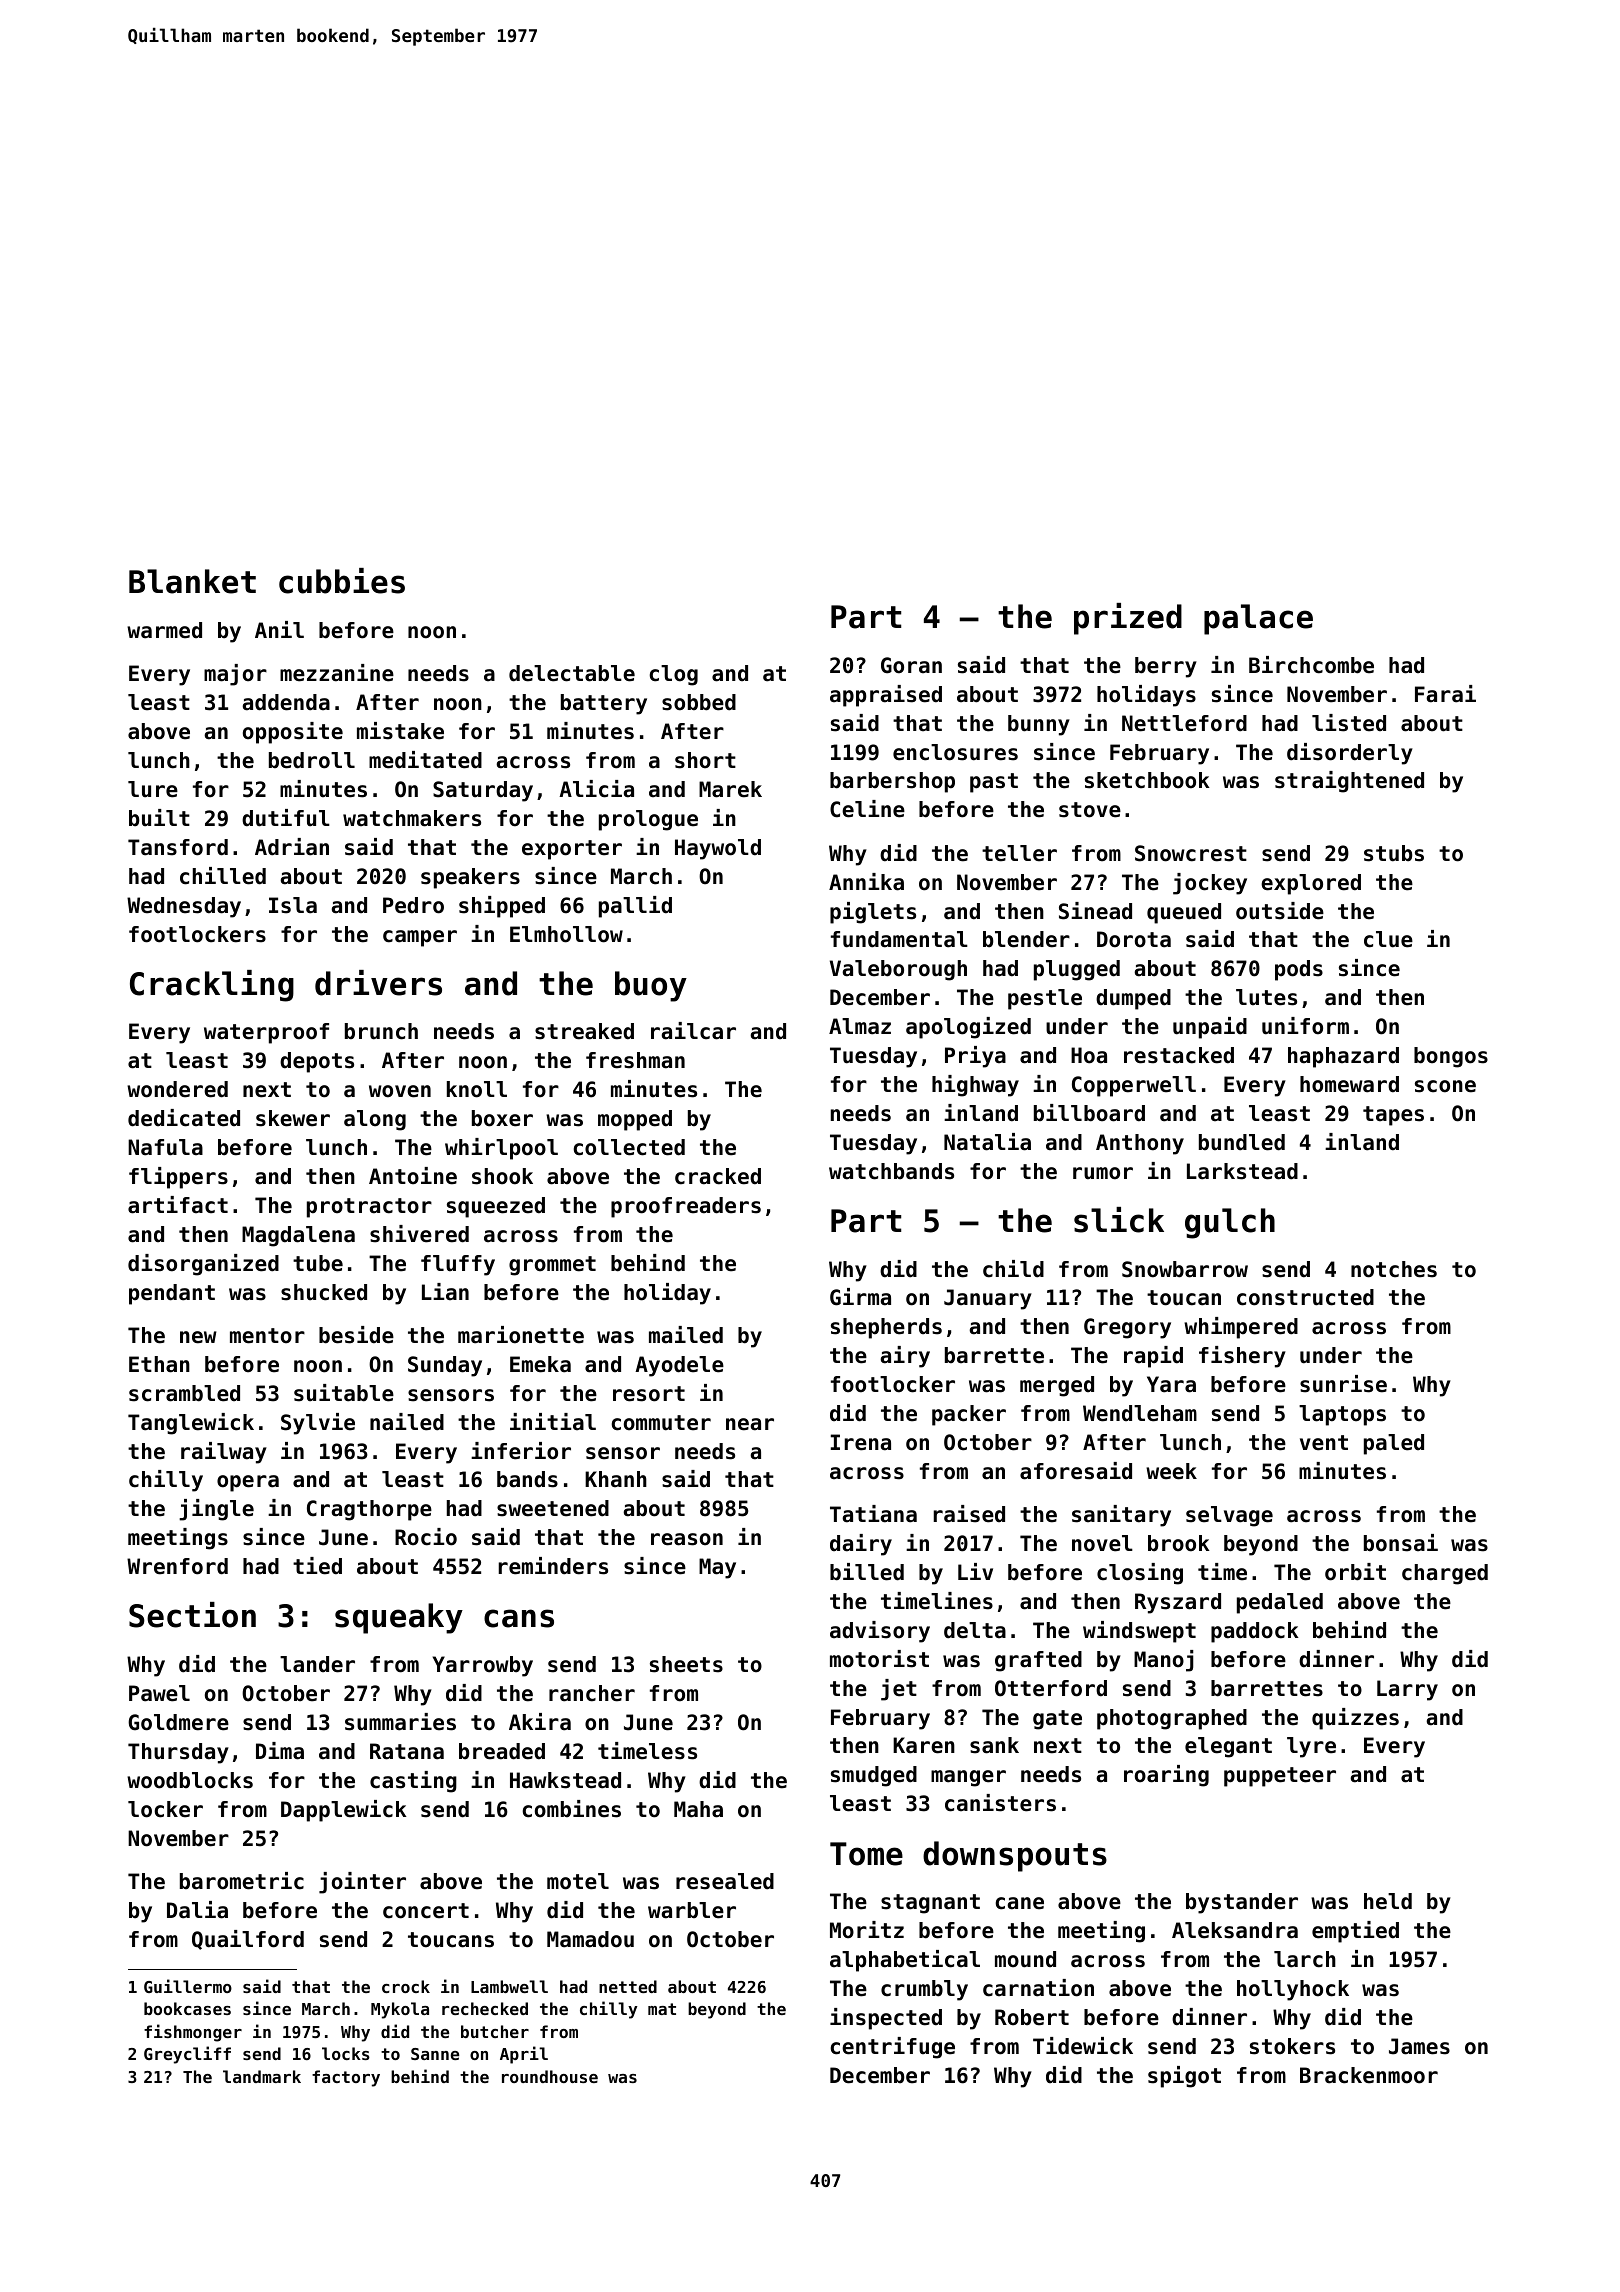  I want to click on week, so click(1171, 1471).
